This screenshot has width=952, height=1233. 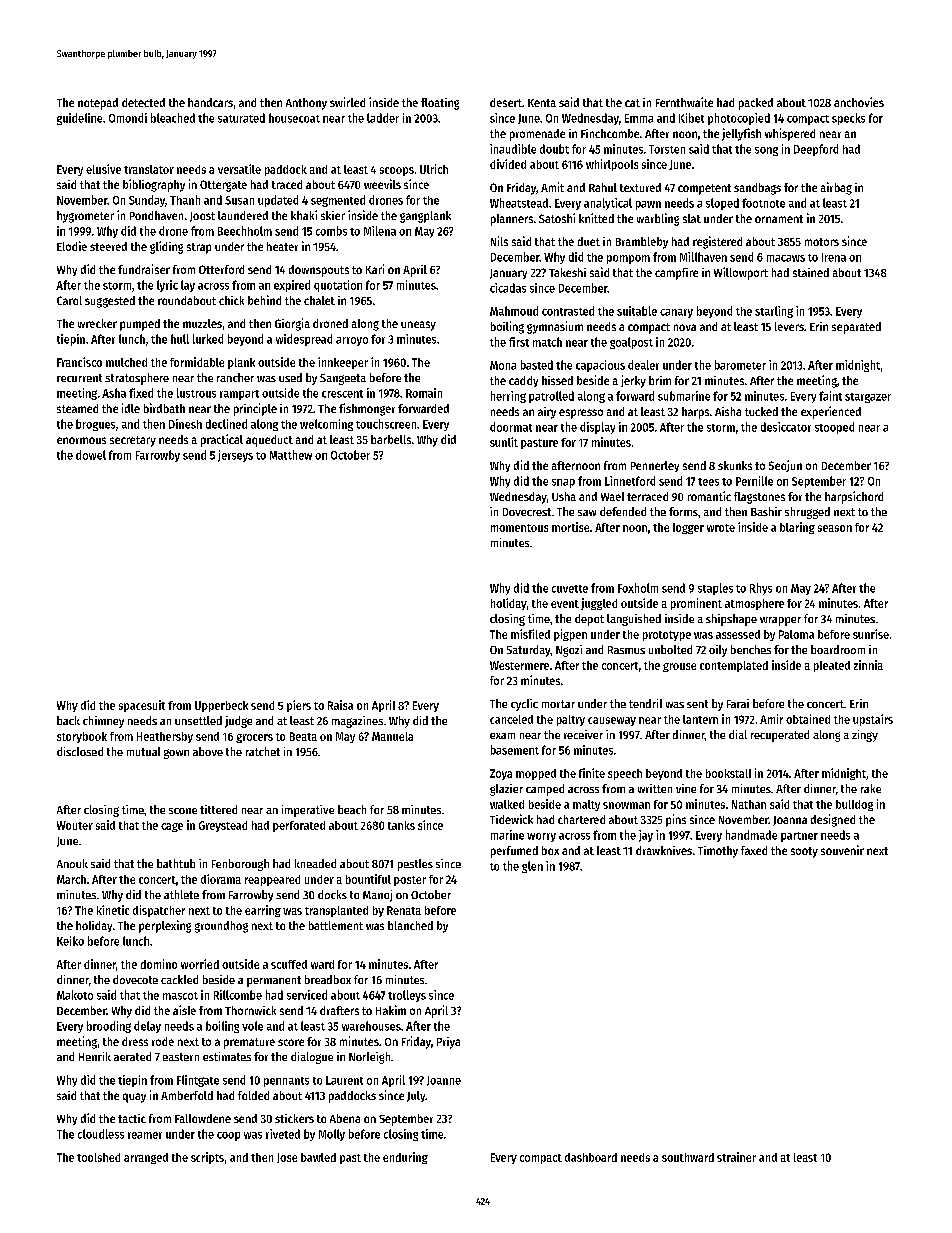 I want to click on floating, so click(x=440, y=104).
